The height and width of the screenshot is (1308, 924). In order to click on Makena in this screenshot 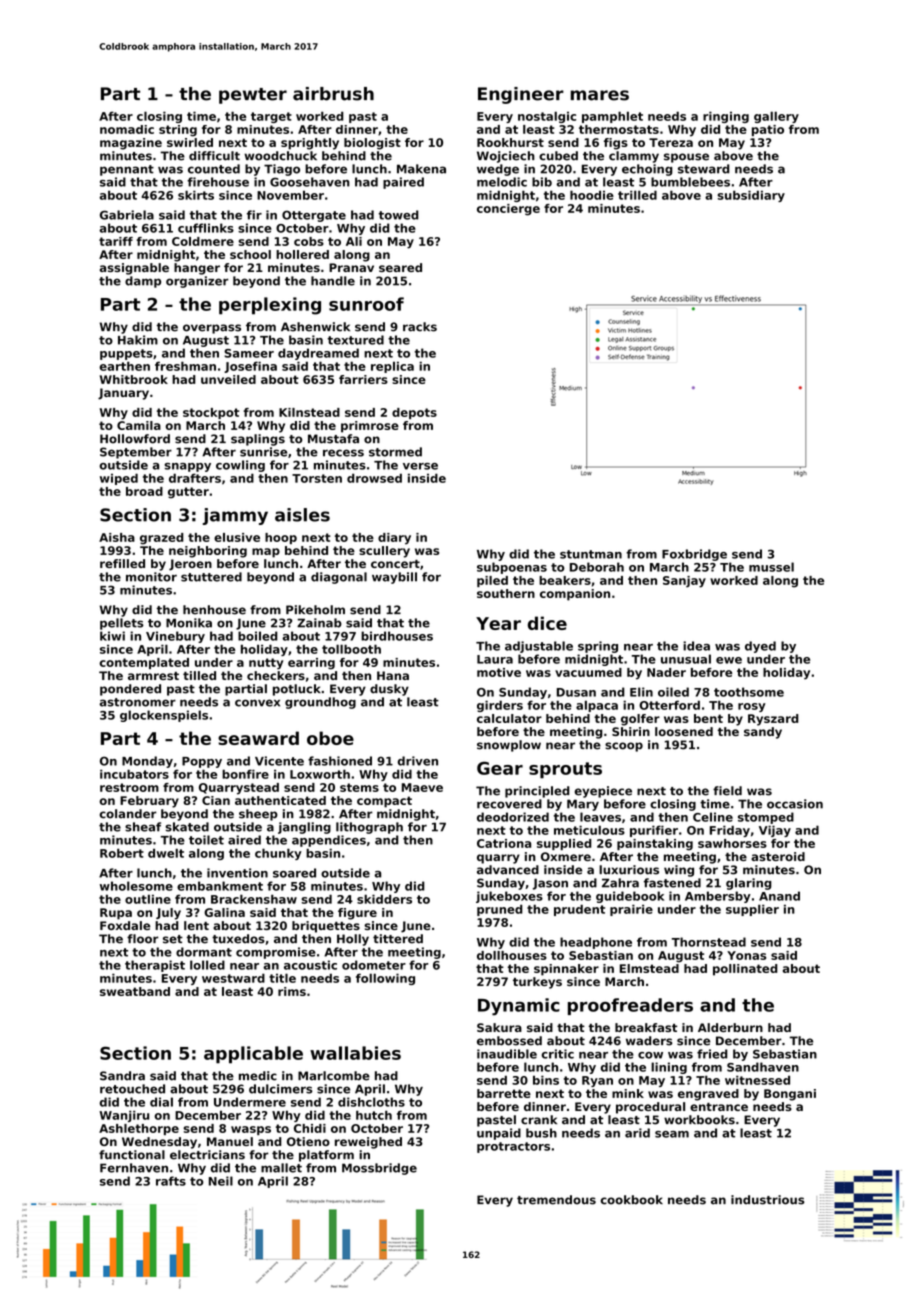, I will do `click(421, 169)`.
